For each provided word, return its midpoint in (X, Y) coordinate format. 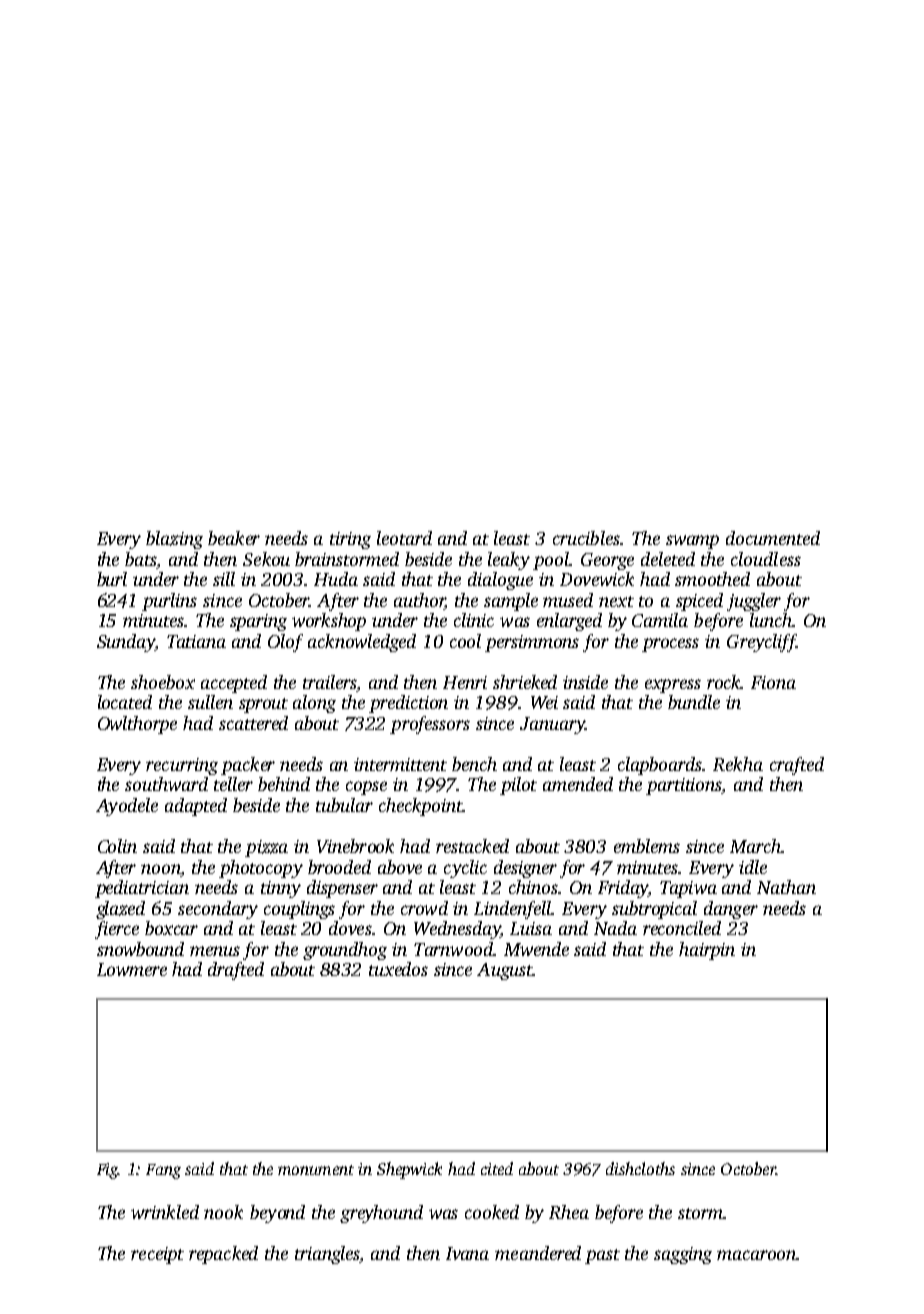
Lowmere (132, 969)
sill (224, 579)
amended (578, 784)
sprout (263, 705)
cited (497, 1168)
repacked (223, 1255)
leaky (509, 561)
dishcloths (640, 1168)
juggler (754, 602)
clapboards (660, 766)
